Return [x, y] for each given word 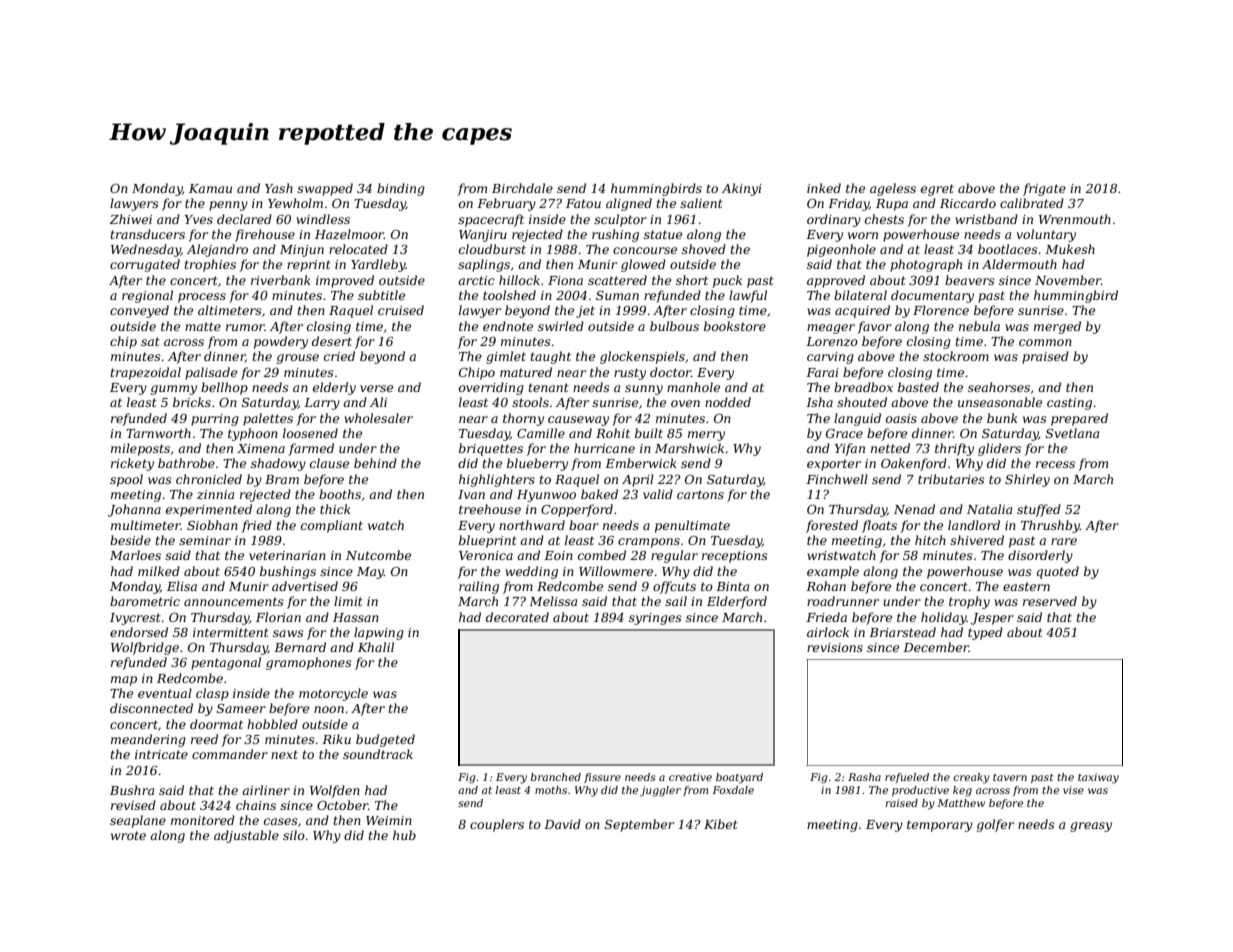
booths [340, 494]
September [639, 825]
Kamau [210, 188]
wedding [531, 572]
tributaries [951, 479]
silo [294, 835]
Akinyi [742, 189]
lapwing [379, 633]
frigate [1044, 189]
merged [1057, 327]
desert [332, 341]
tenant [549, 387]
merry [706, 436]
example [833, 572]
